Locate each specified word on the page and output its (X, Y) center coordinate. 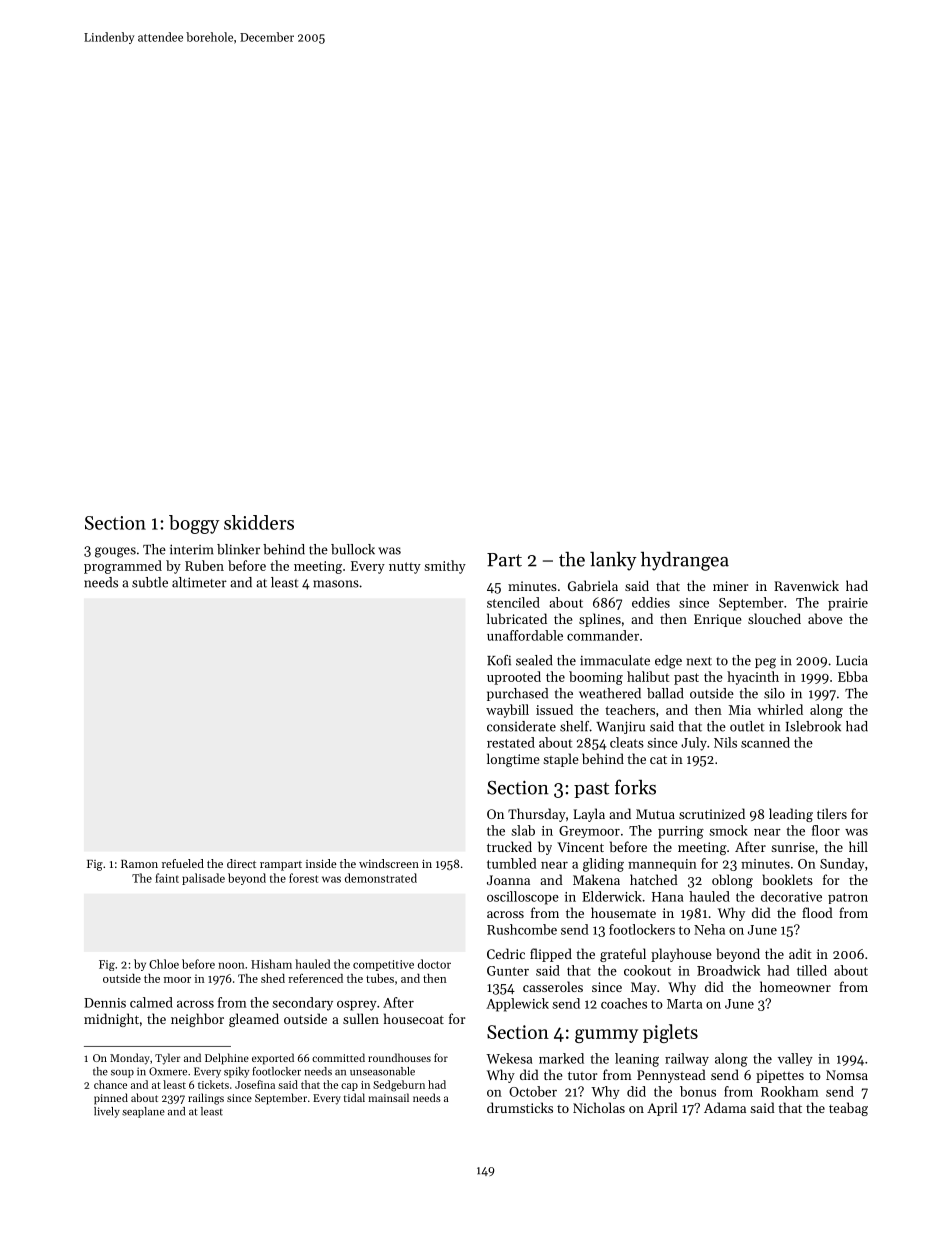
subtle (150, 582)
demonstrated (381, 878)
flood (817, 912)
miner (730, 586)
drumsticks (520, 1107)
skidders (259, 522)
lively (107, 1112)
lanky (613, 561)
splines (600, 620)
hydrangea (685, 561)
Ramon (139, 864)
